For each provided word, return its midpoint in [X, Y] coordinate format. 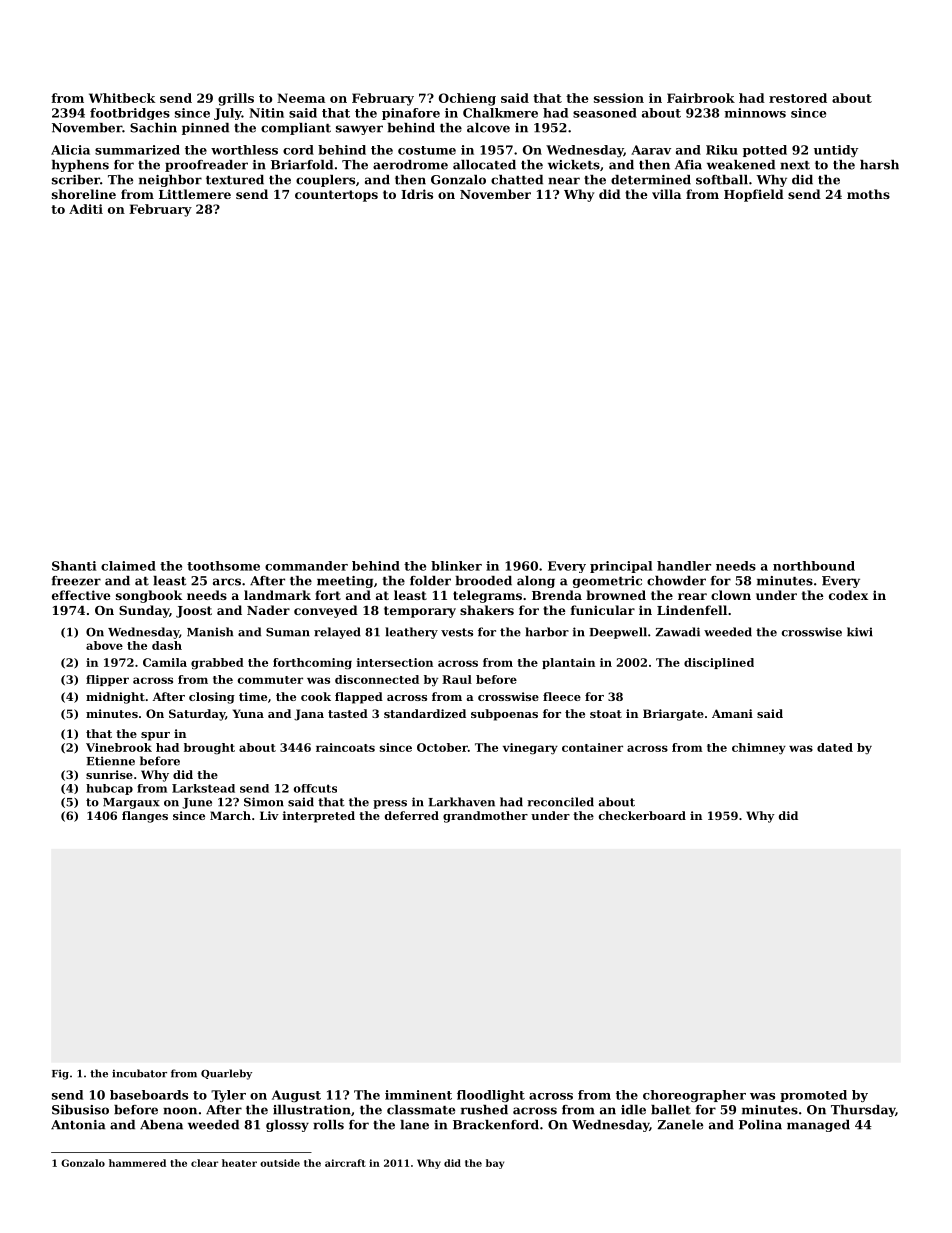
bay [495, 1164]
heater [239, 1163]
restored [798, 98]
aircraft [345, 1163]
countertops [336, 196]
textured [235, 180]
